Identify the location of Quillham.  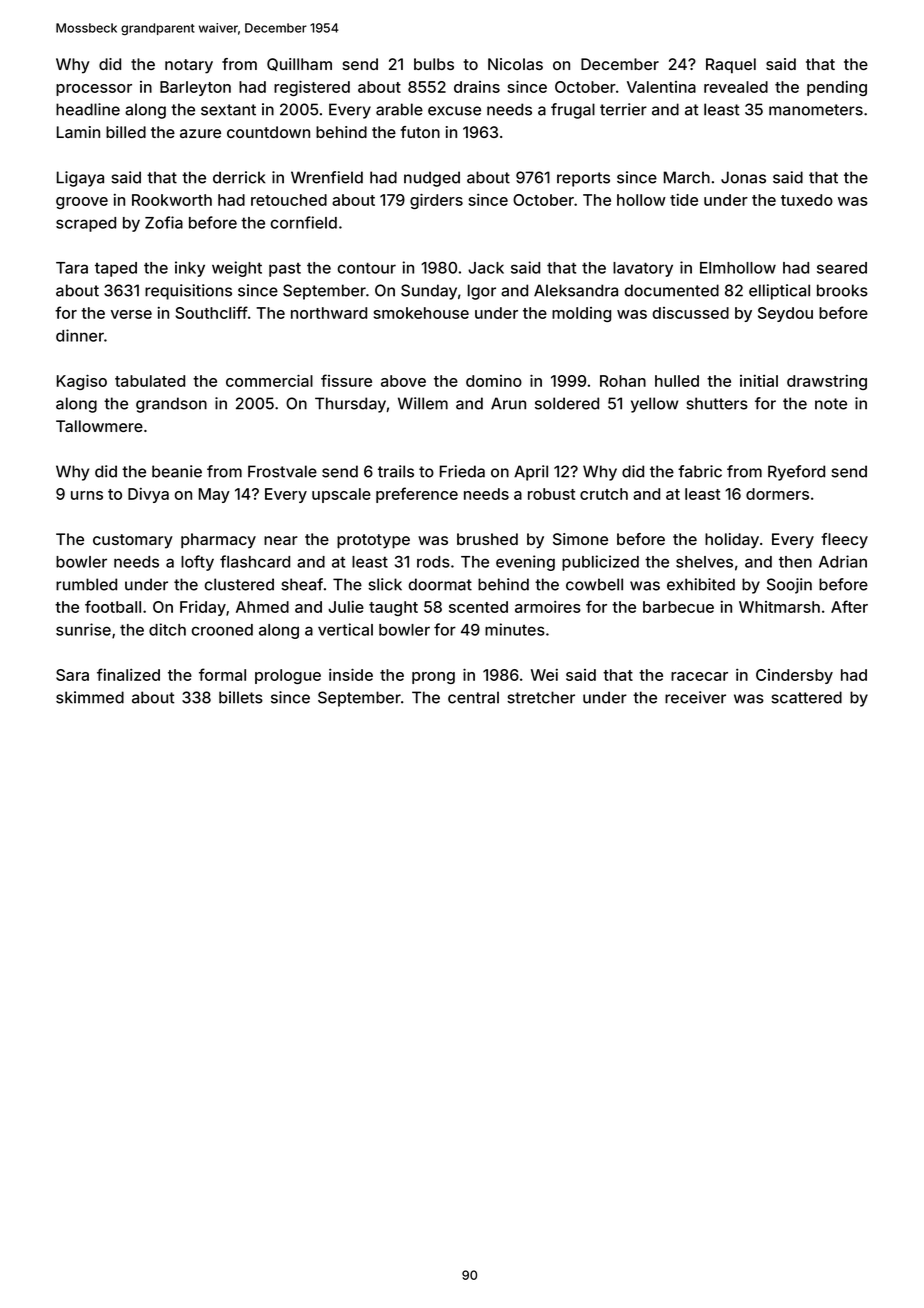
(299, 64).
